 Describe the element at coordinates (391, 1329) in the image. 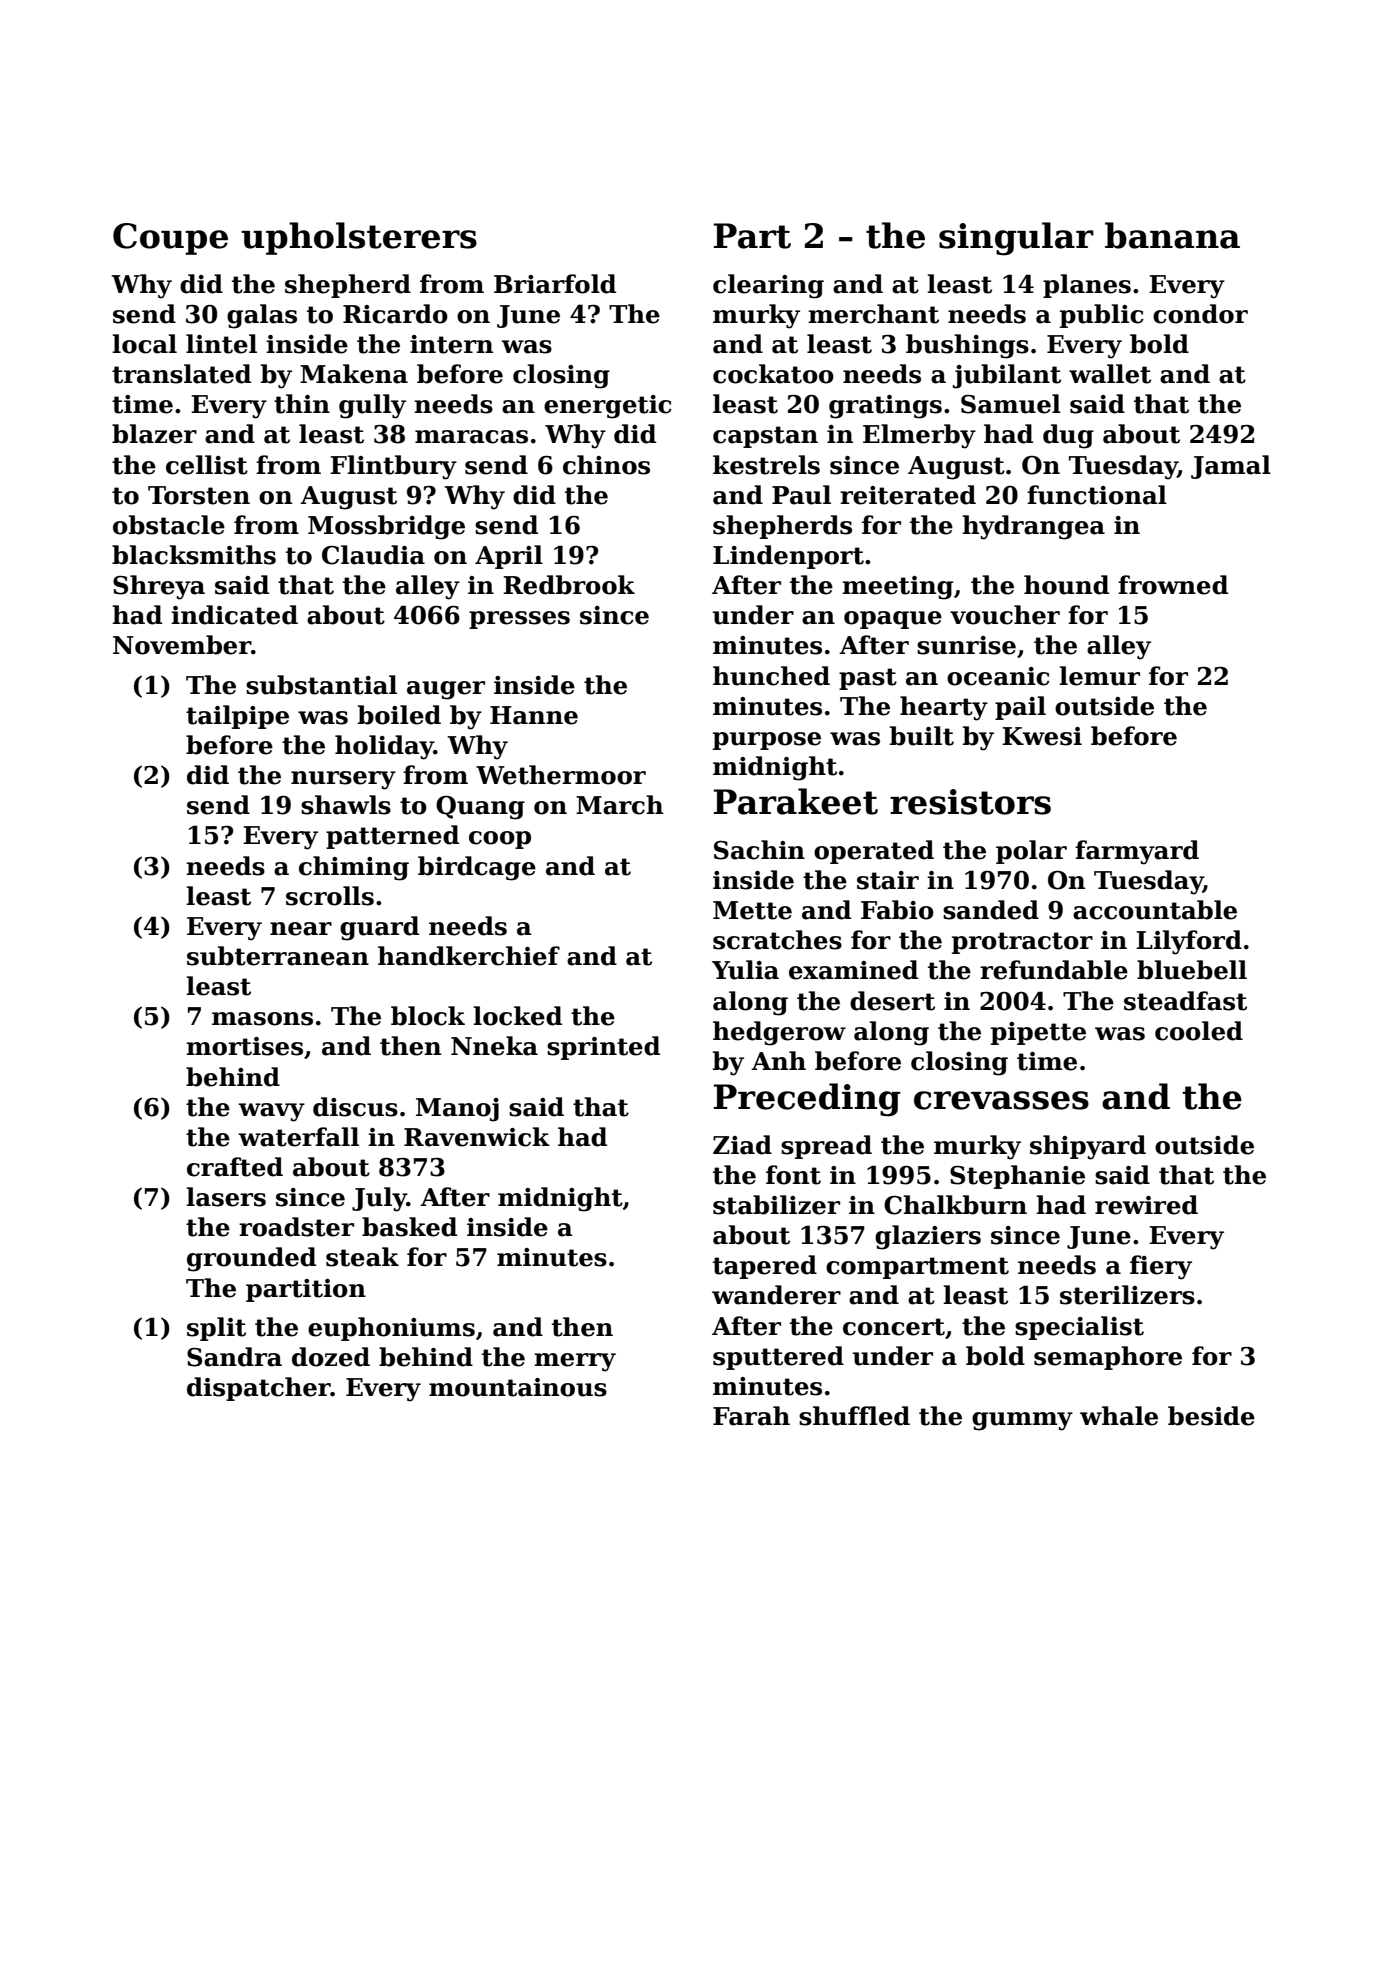

I see `euphoniums` at that location.
